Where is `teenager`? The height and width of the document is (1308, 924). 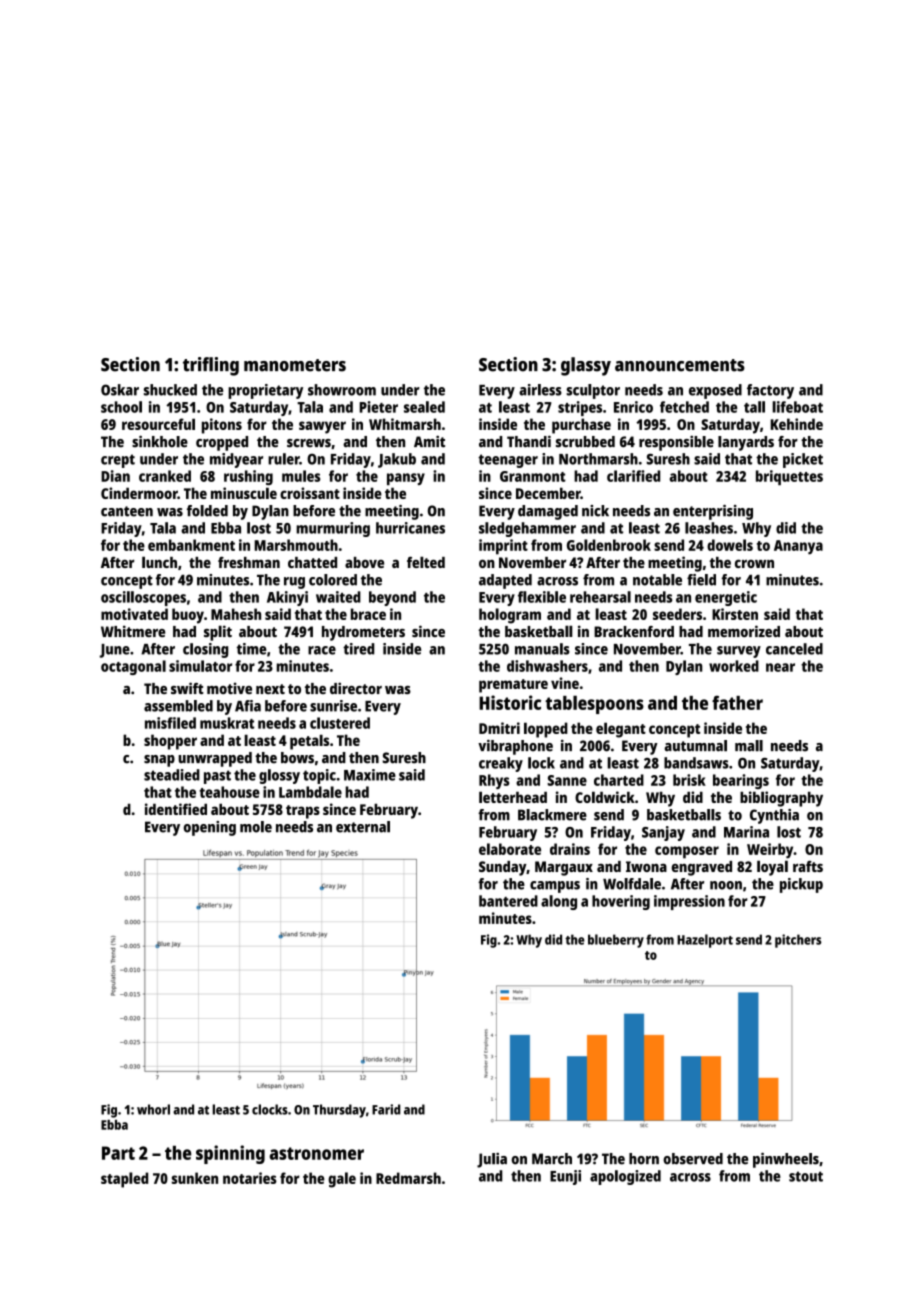
teenager is located at coordinates (508, 461).
